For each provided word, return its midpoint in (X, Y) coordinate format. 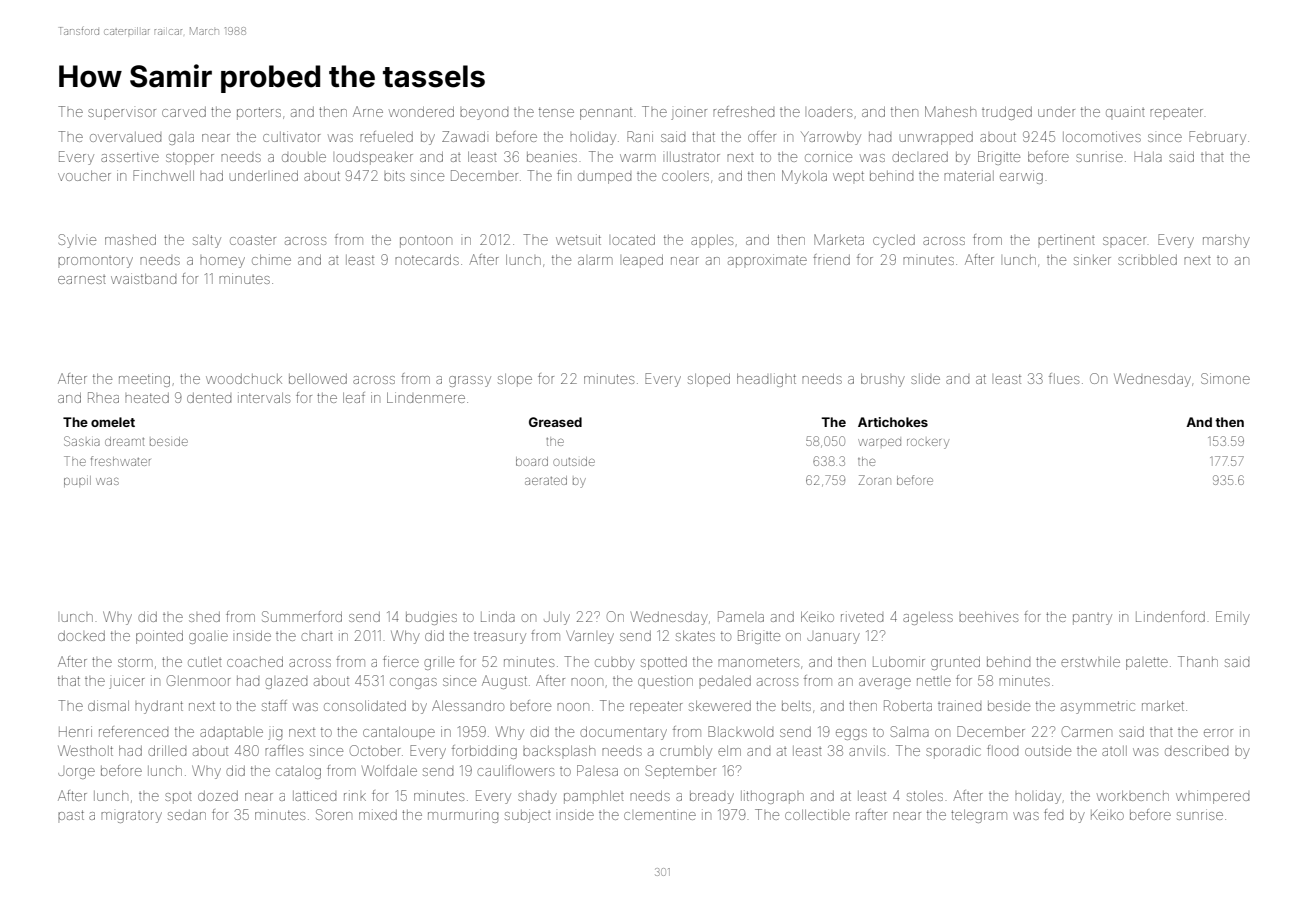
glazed (286, 683)
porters (259, 113)
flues (1064, 378)
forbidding (484, 752)
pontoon (426, 241)
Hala (1148, 157)
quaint (1125, 111)
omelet (113, 422)
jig (275, 733)
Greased (555, 422)
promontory (95, 262)
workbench (1133, 796)
